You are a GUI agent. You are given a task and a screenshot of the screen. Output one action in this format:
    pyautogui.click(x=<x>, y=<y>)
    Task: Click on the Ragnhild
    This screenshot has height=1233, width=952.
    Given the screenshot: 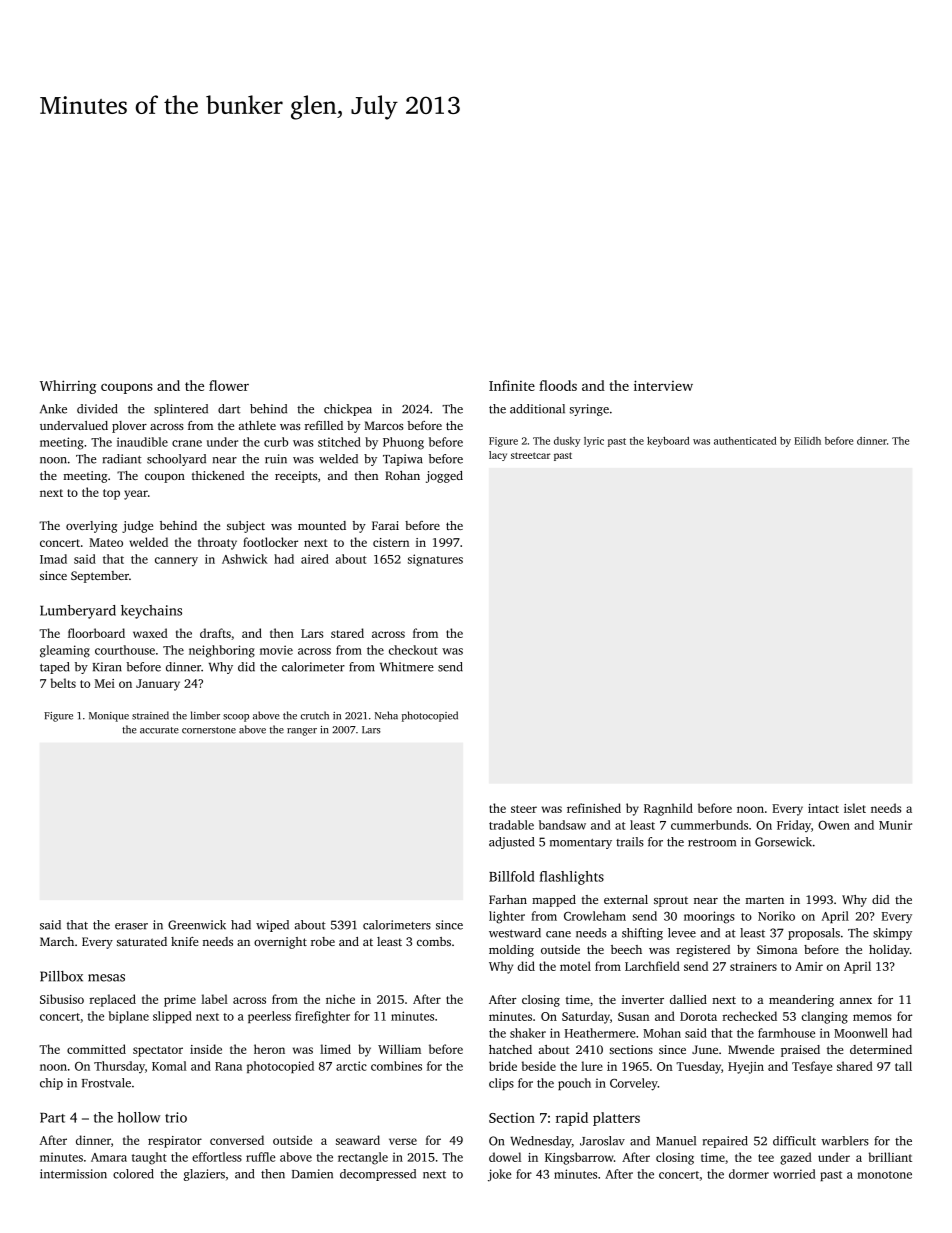 What is the action you would take?
    pyautogui.click(x=668, y=809)
